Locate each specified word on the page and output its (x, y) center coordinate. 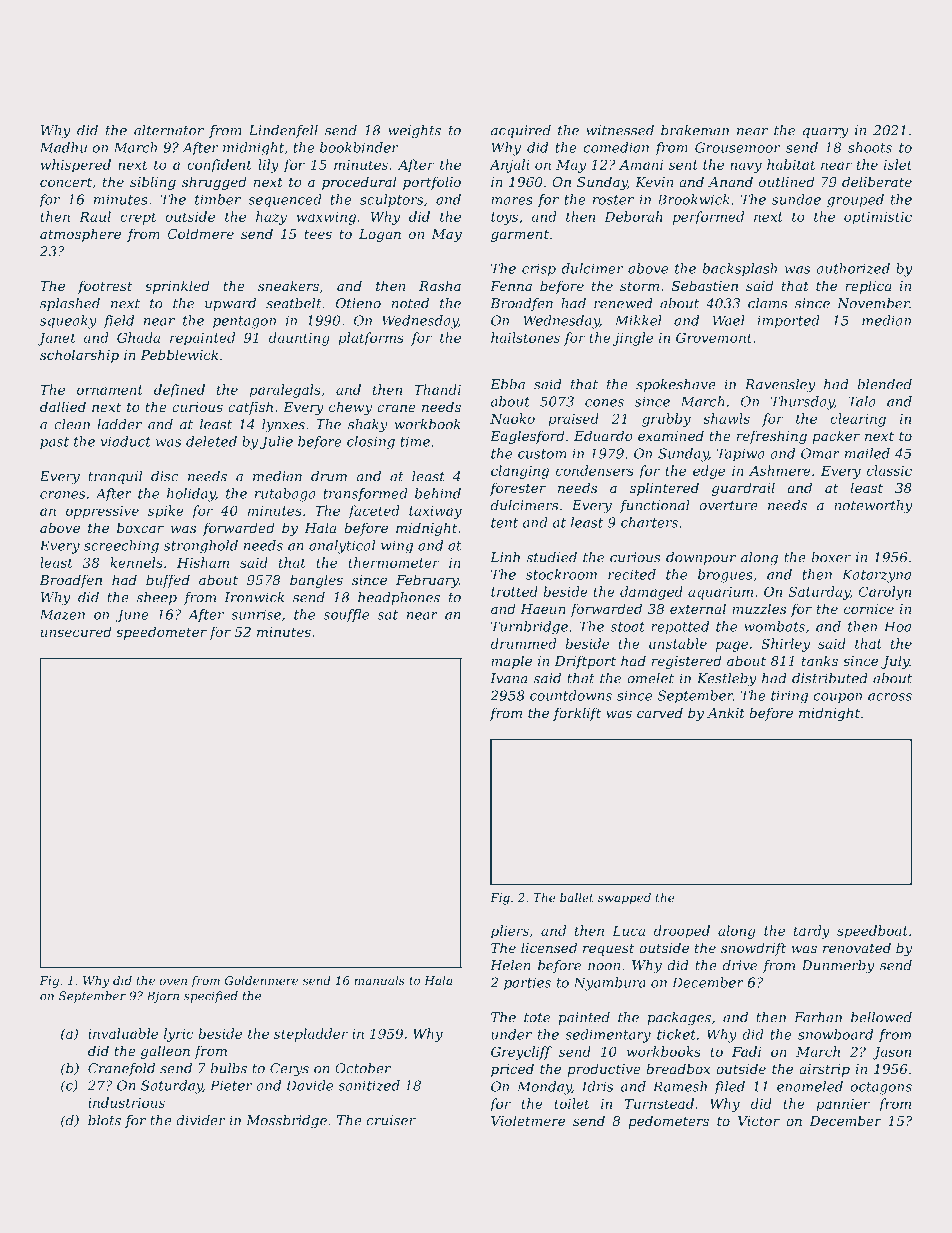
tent (504, 523)
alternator (169, 130)
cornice (869, 609)
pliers (510, 932)
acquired (521, 131)
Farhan (818, 1017)
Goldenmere (261, 980)
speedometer (161, 633)
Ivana (509, 678)
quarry (825, 133)
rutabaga (285, 495)
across (890, 697)
